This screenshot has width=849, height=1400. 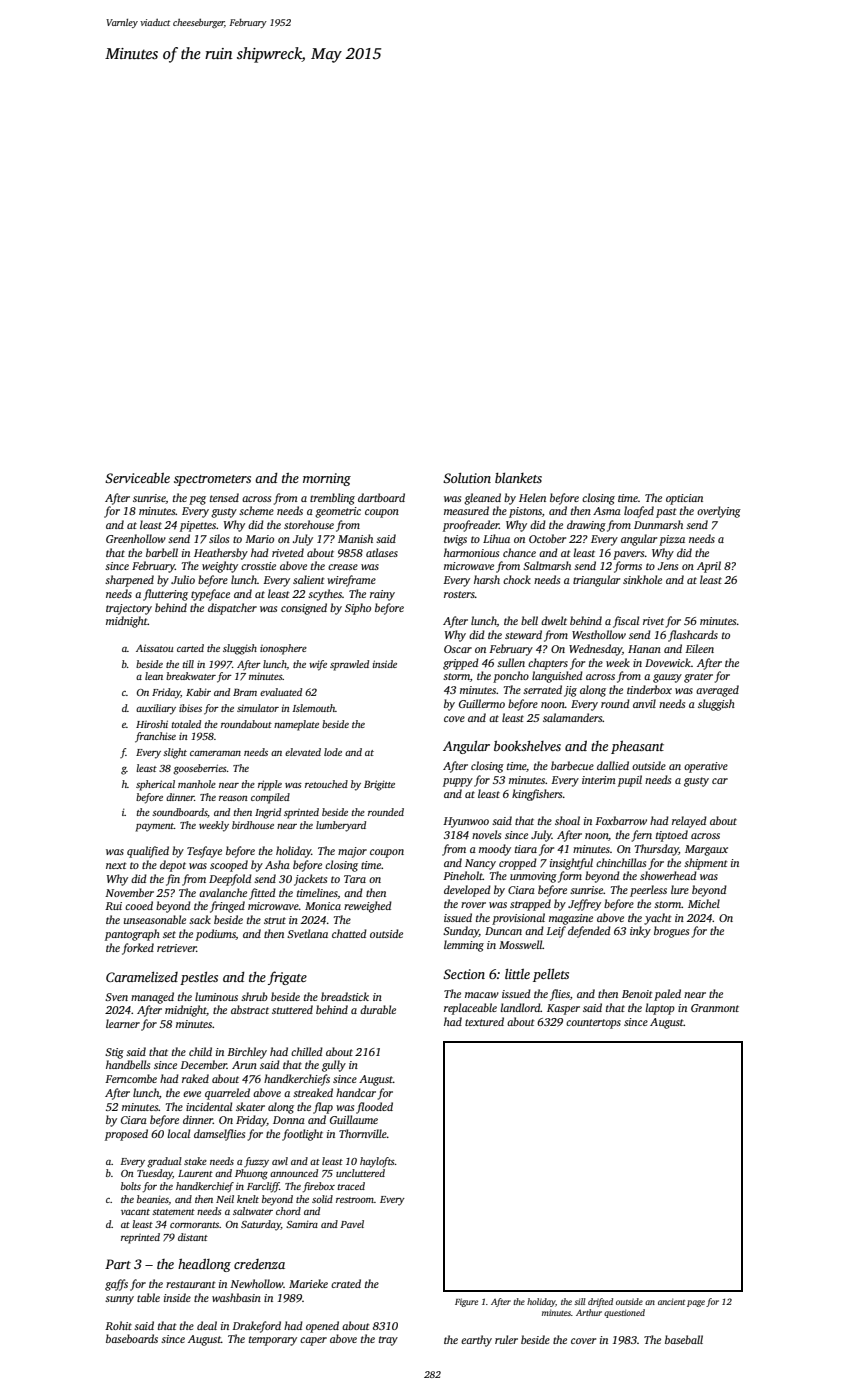 What do you see at coordinates (642, 579) in the screenshot?
I see `sinkhole` at bounding box center [642, 579].
